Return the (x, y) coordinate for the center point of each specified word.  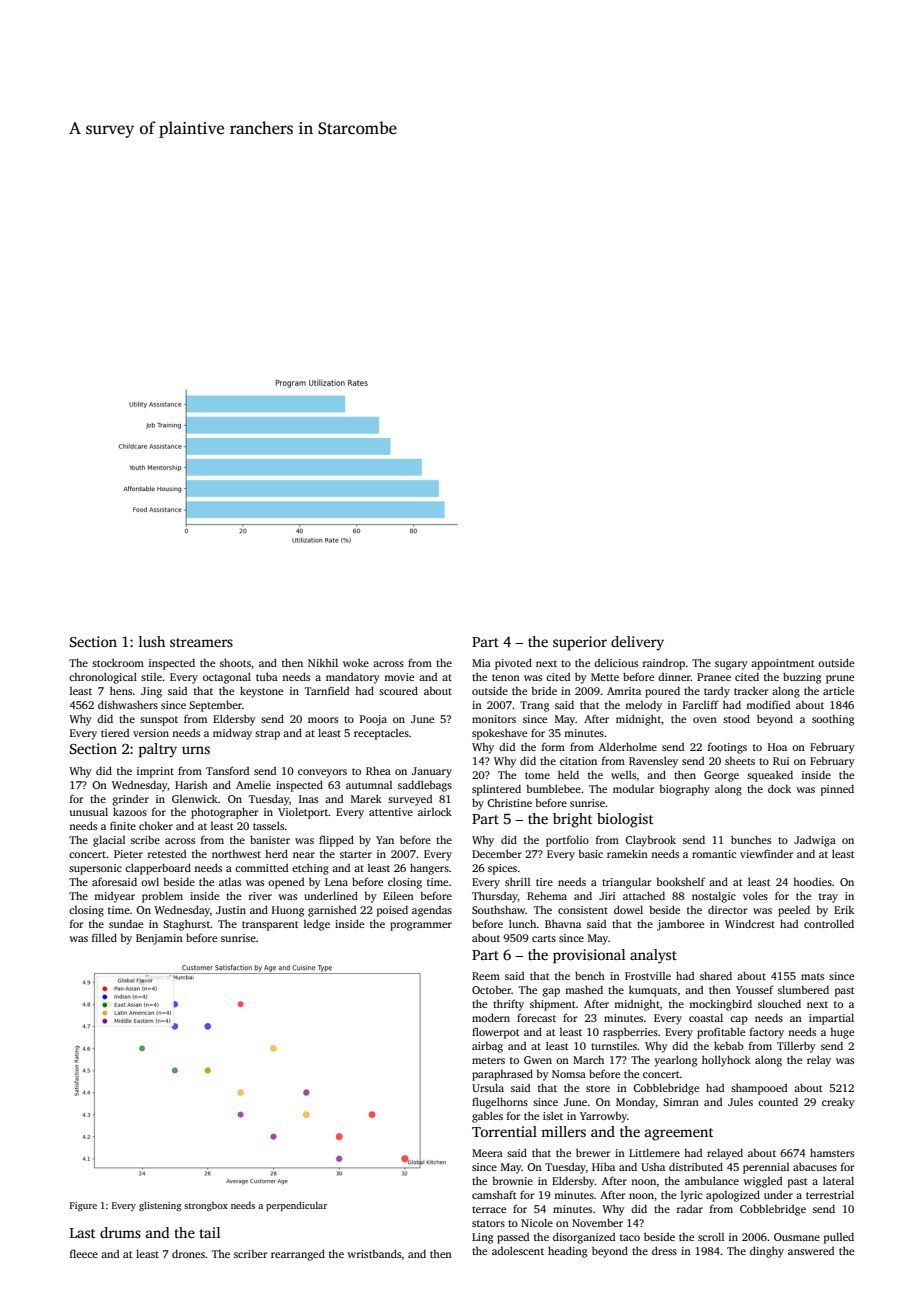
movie (399, 677)
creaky (838, 1103)
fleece (84, 1253)
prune (840, 679)
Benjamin (159, 939)
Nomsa (569, 1074)
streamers (201, 642)
